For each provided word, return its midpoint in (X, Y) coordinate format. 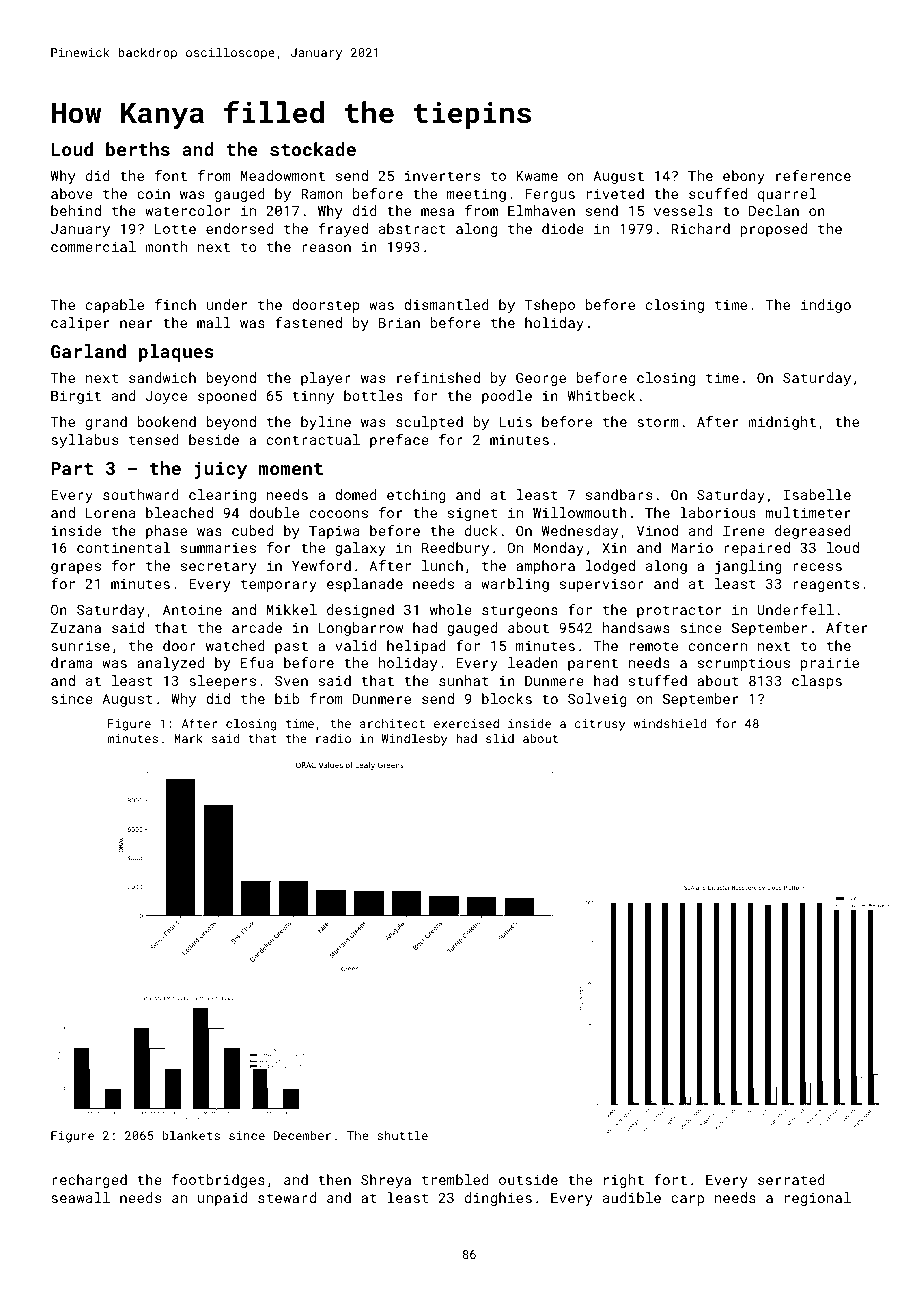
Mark (188, 738)
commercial (93, 246)
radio (333, 738)
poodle (507, 397)
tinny (313, 397)
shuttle (402, 1135)
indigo (826, 306)
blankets (191, 1135)
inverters (442, 176)
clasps (817, 682)
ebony (744, 177)
